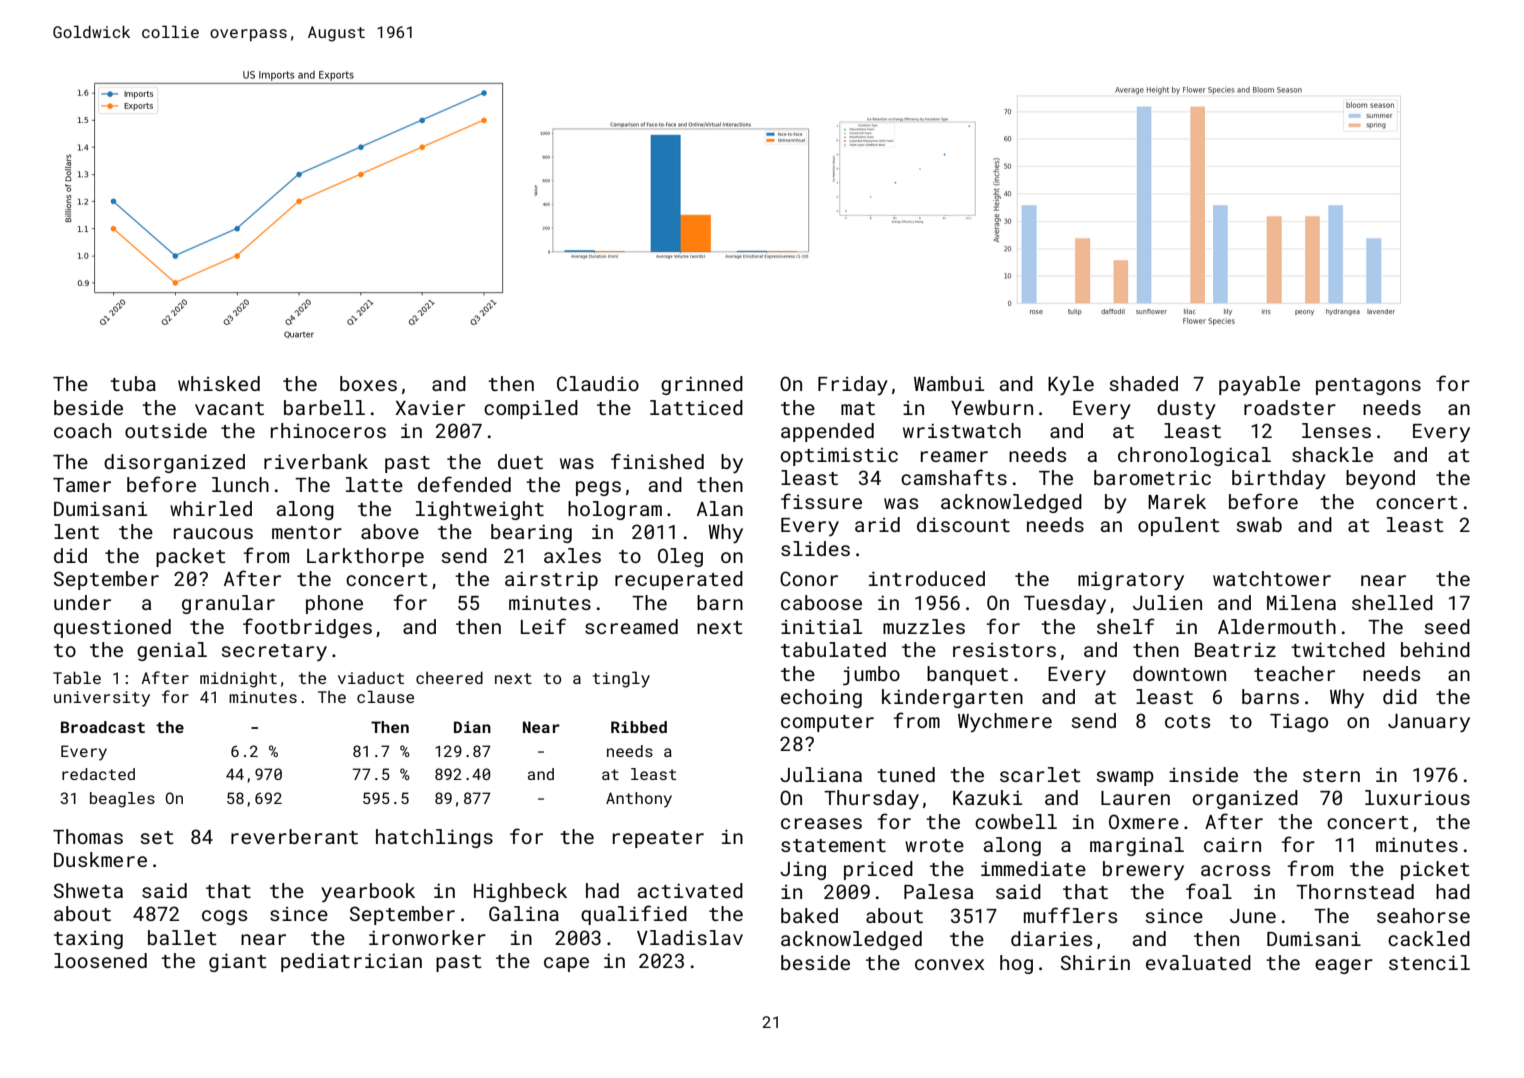  Describe the element at coordinates (472, 727) in the screenshot. I see `Dian` at that location.
